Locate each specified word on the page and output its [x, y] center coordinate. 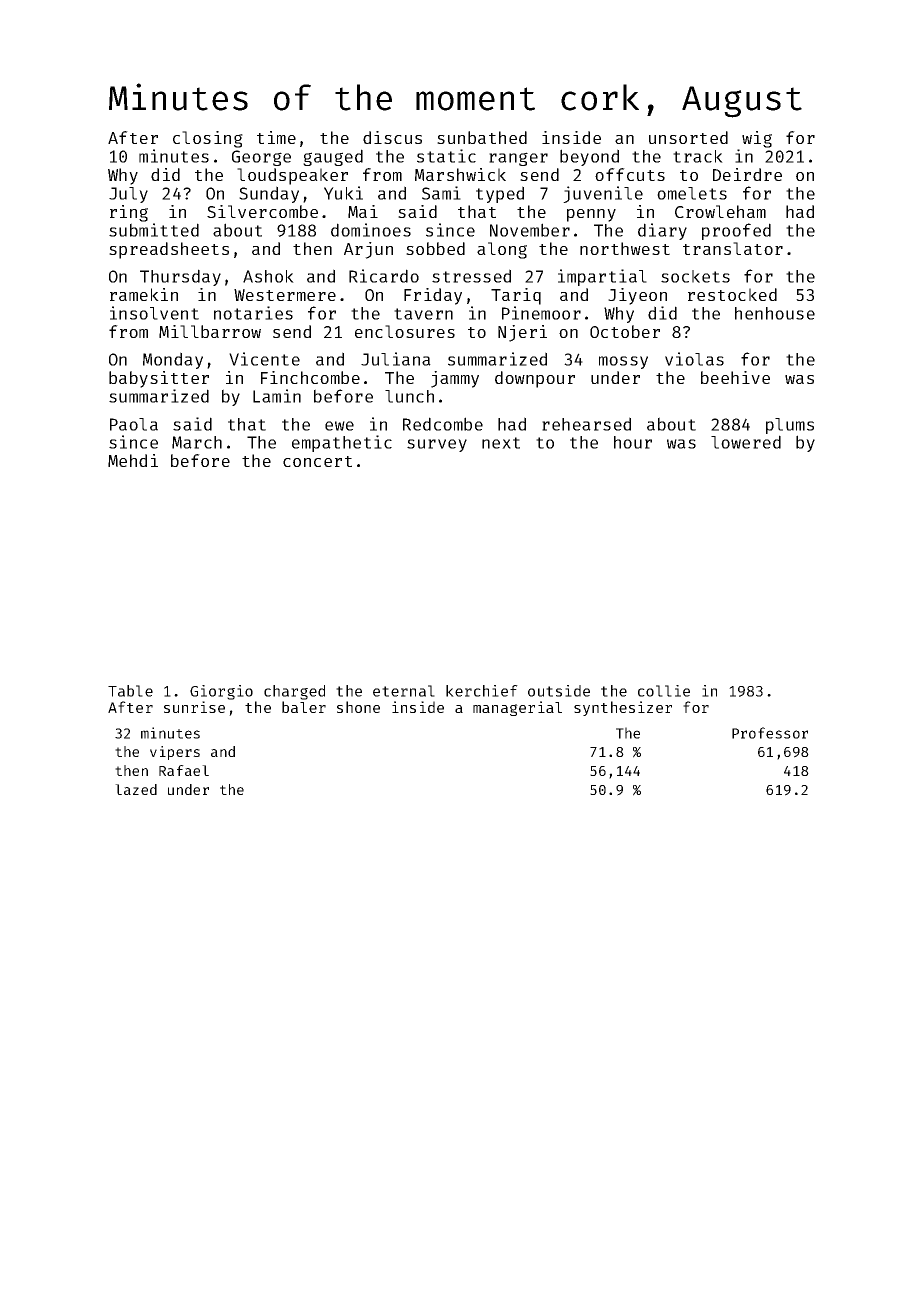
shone [358, 707]
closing [208, 139]
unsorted [688, 137]
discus [392, 137]
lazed [136, 789]
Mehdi [133, 460]
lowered [746, 442]
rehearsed [586, 424]
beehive [735, 377]
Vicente [264, 359]
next [501, 443]
